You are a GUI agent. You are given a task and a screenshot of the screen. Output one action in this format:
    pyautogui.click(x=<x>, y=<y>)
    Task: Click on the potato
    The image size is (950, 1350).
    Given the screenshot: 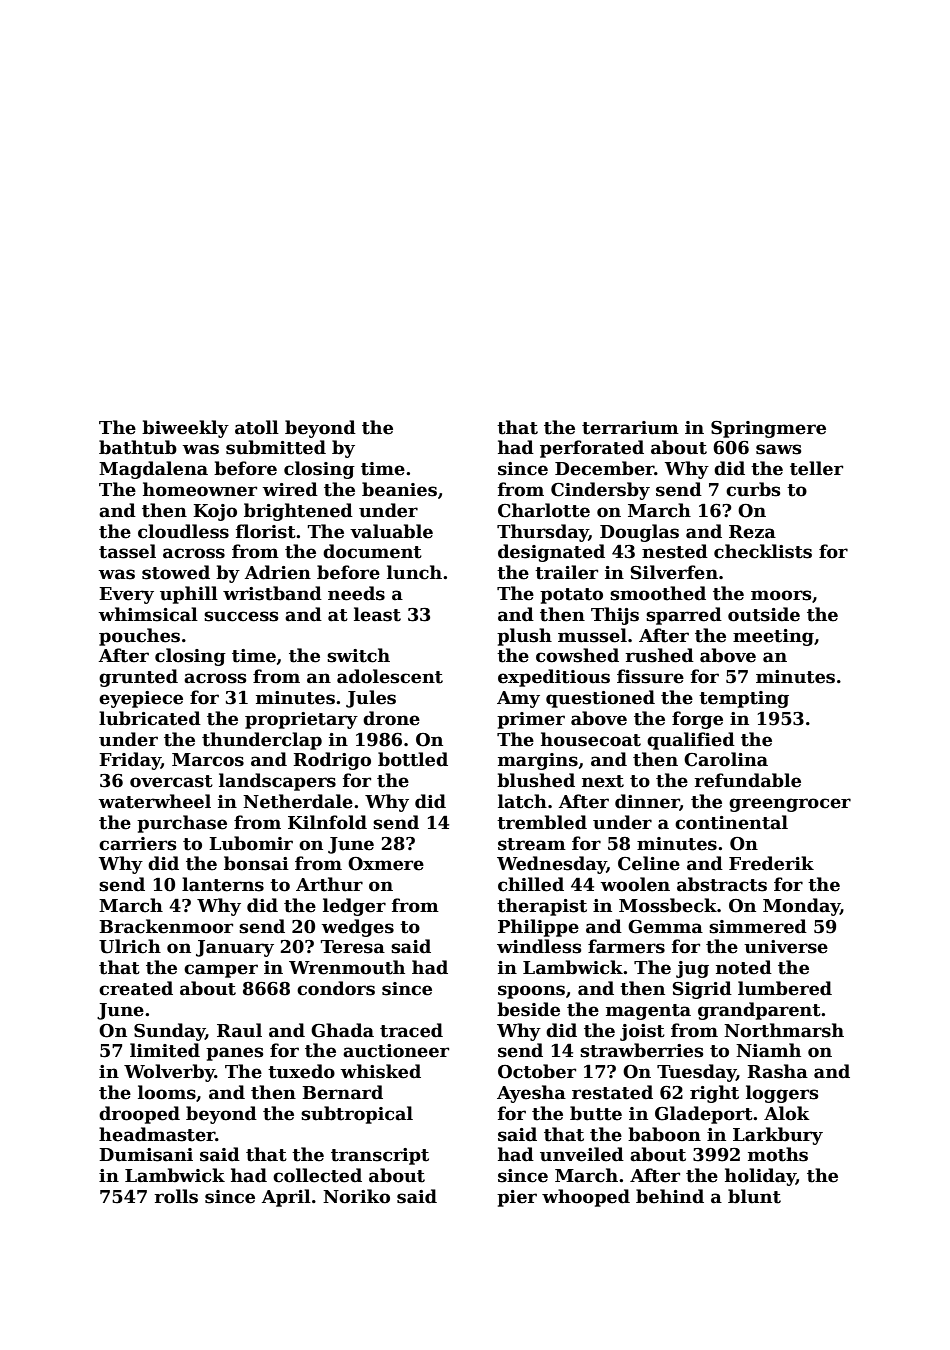 What is the action you would take?
    pyautogui.click(x=571, y=596)
